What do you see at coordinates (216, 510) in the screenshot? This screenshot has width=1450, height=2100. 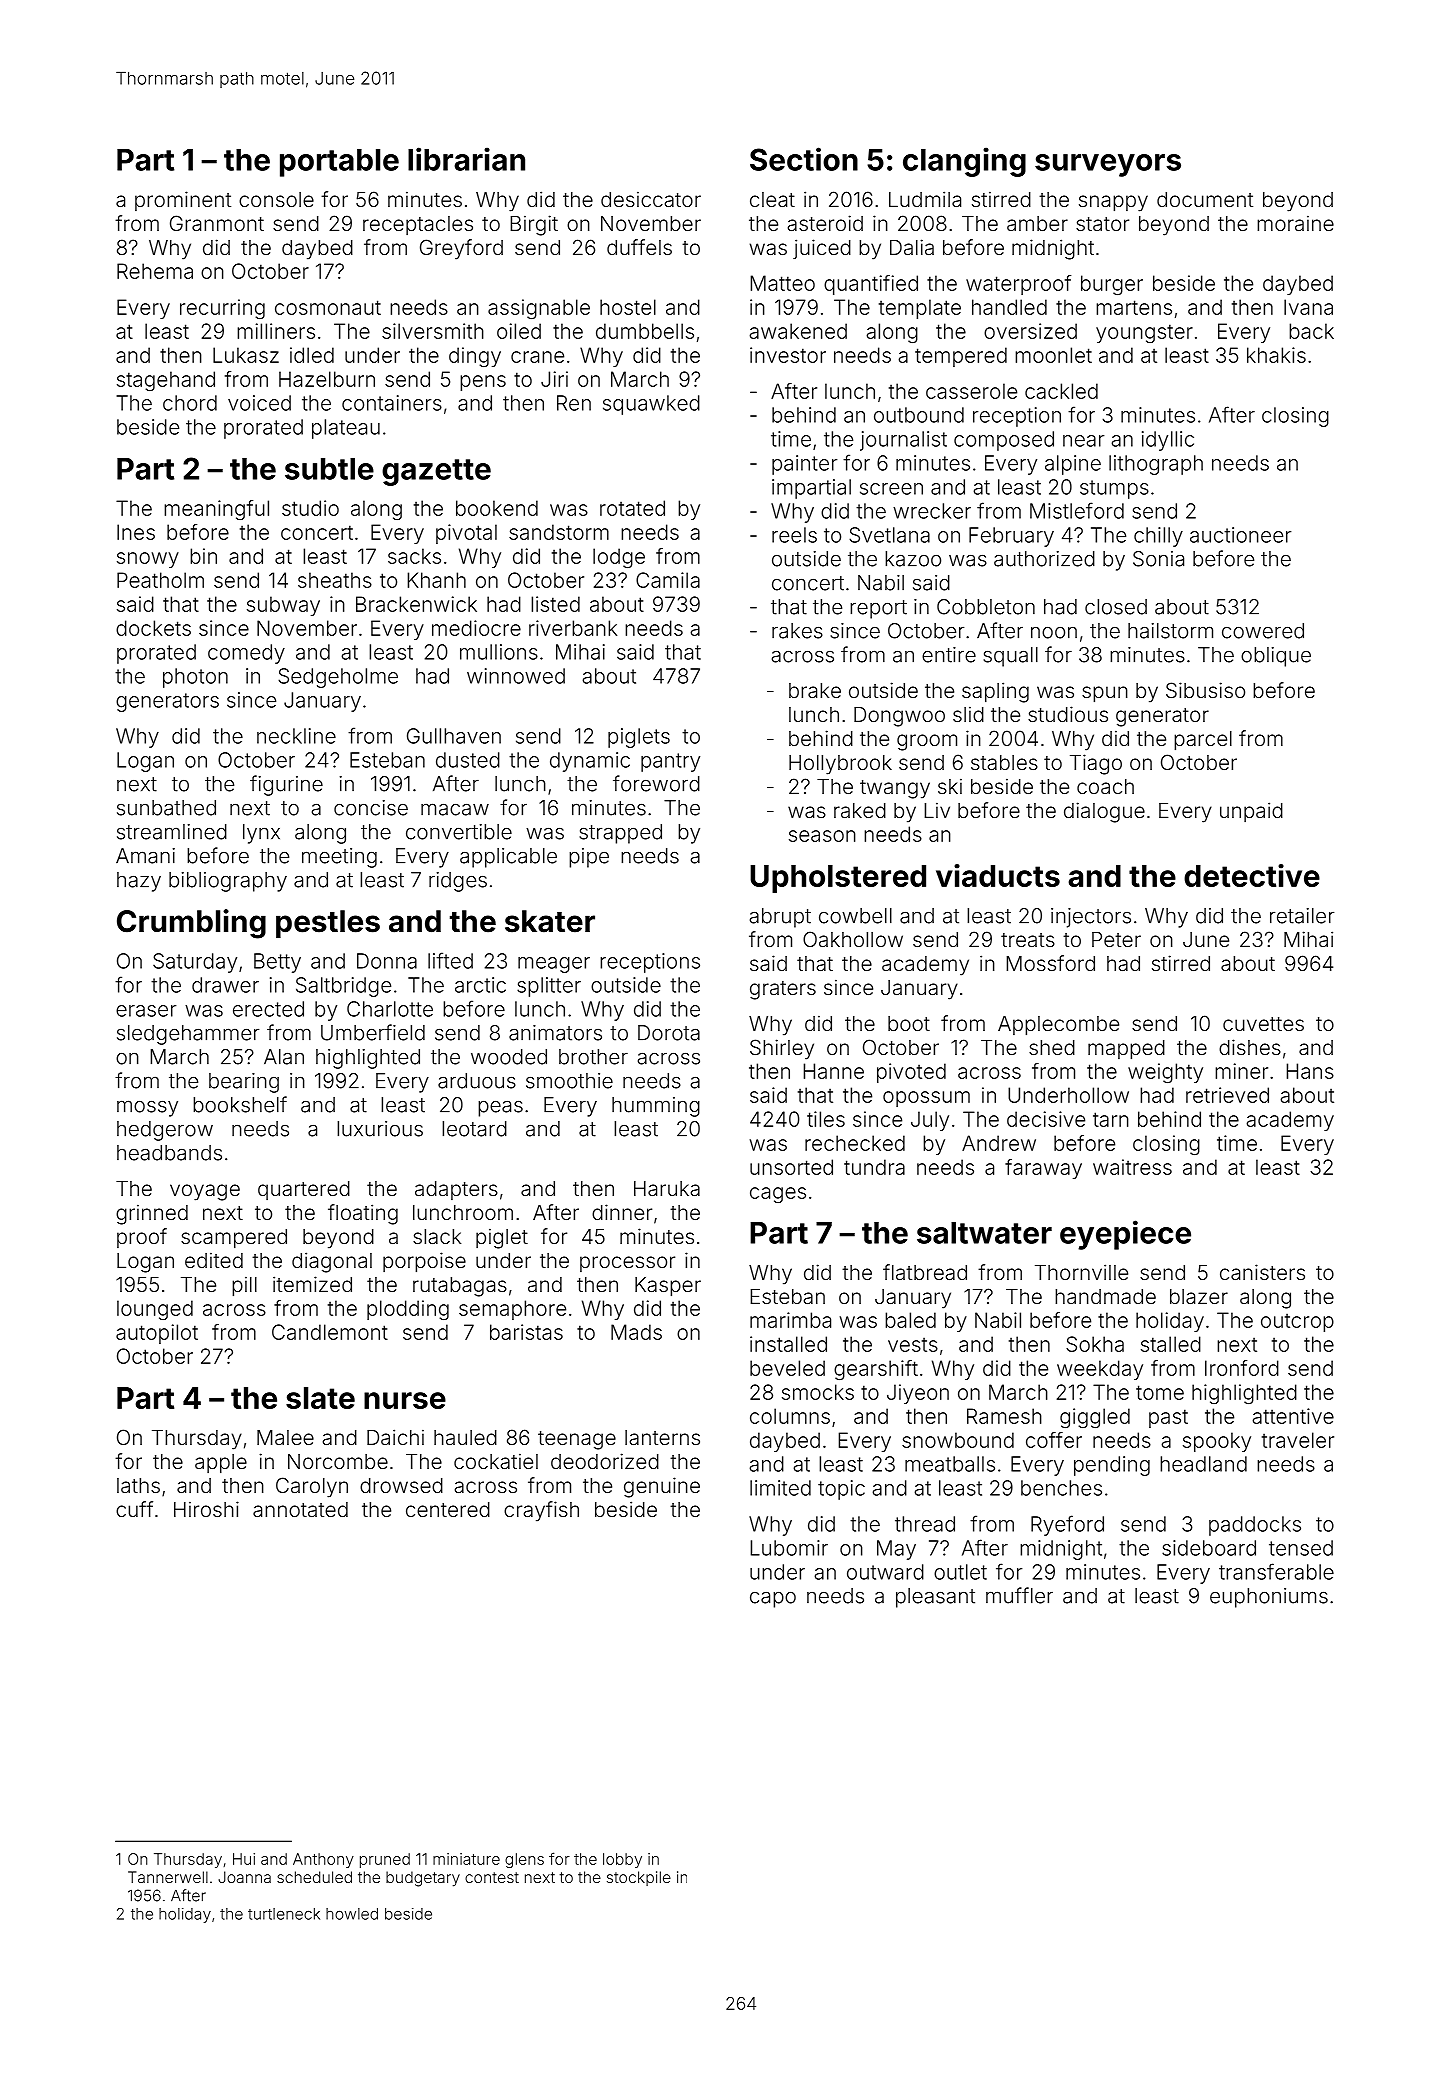 I see `meaningful` at bounding box center [216, 510].
